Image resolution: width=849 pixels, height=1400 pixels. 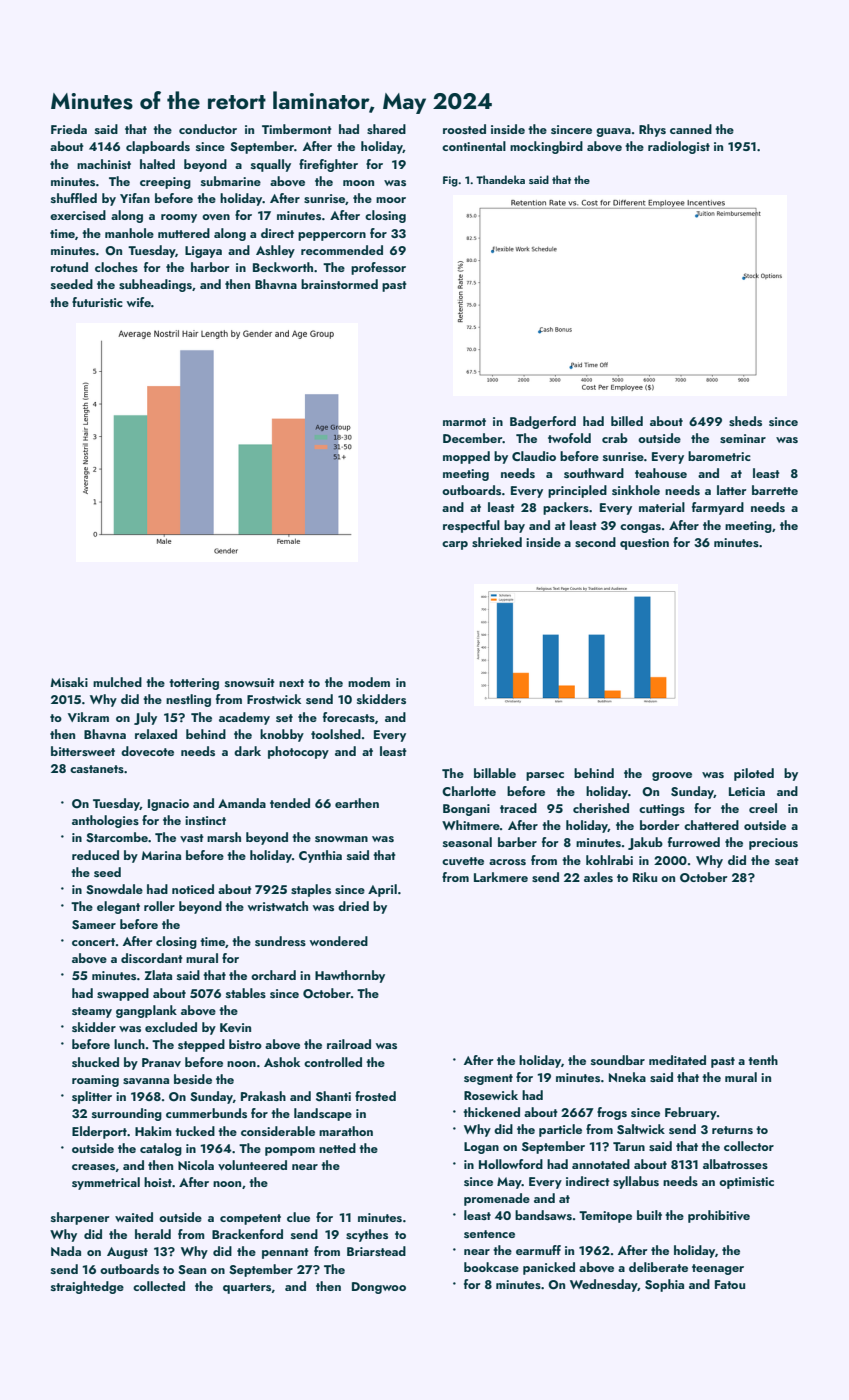 I want to click on Thandeka, so click(x=500, y=179).
